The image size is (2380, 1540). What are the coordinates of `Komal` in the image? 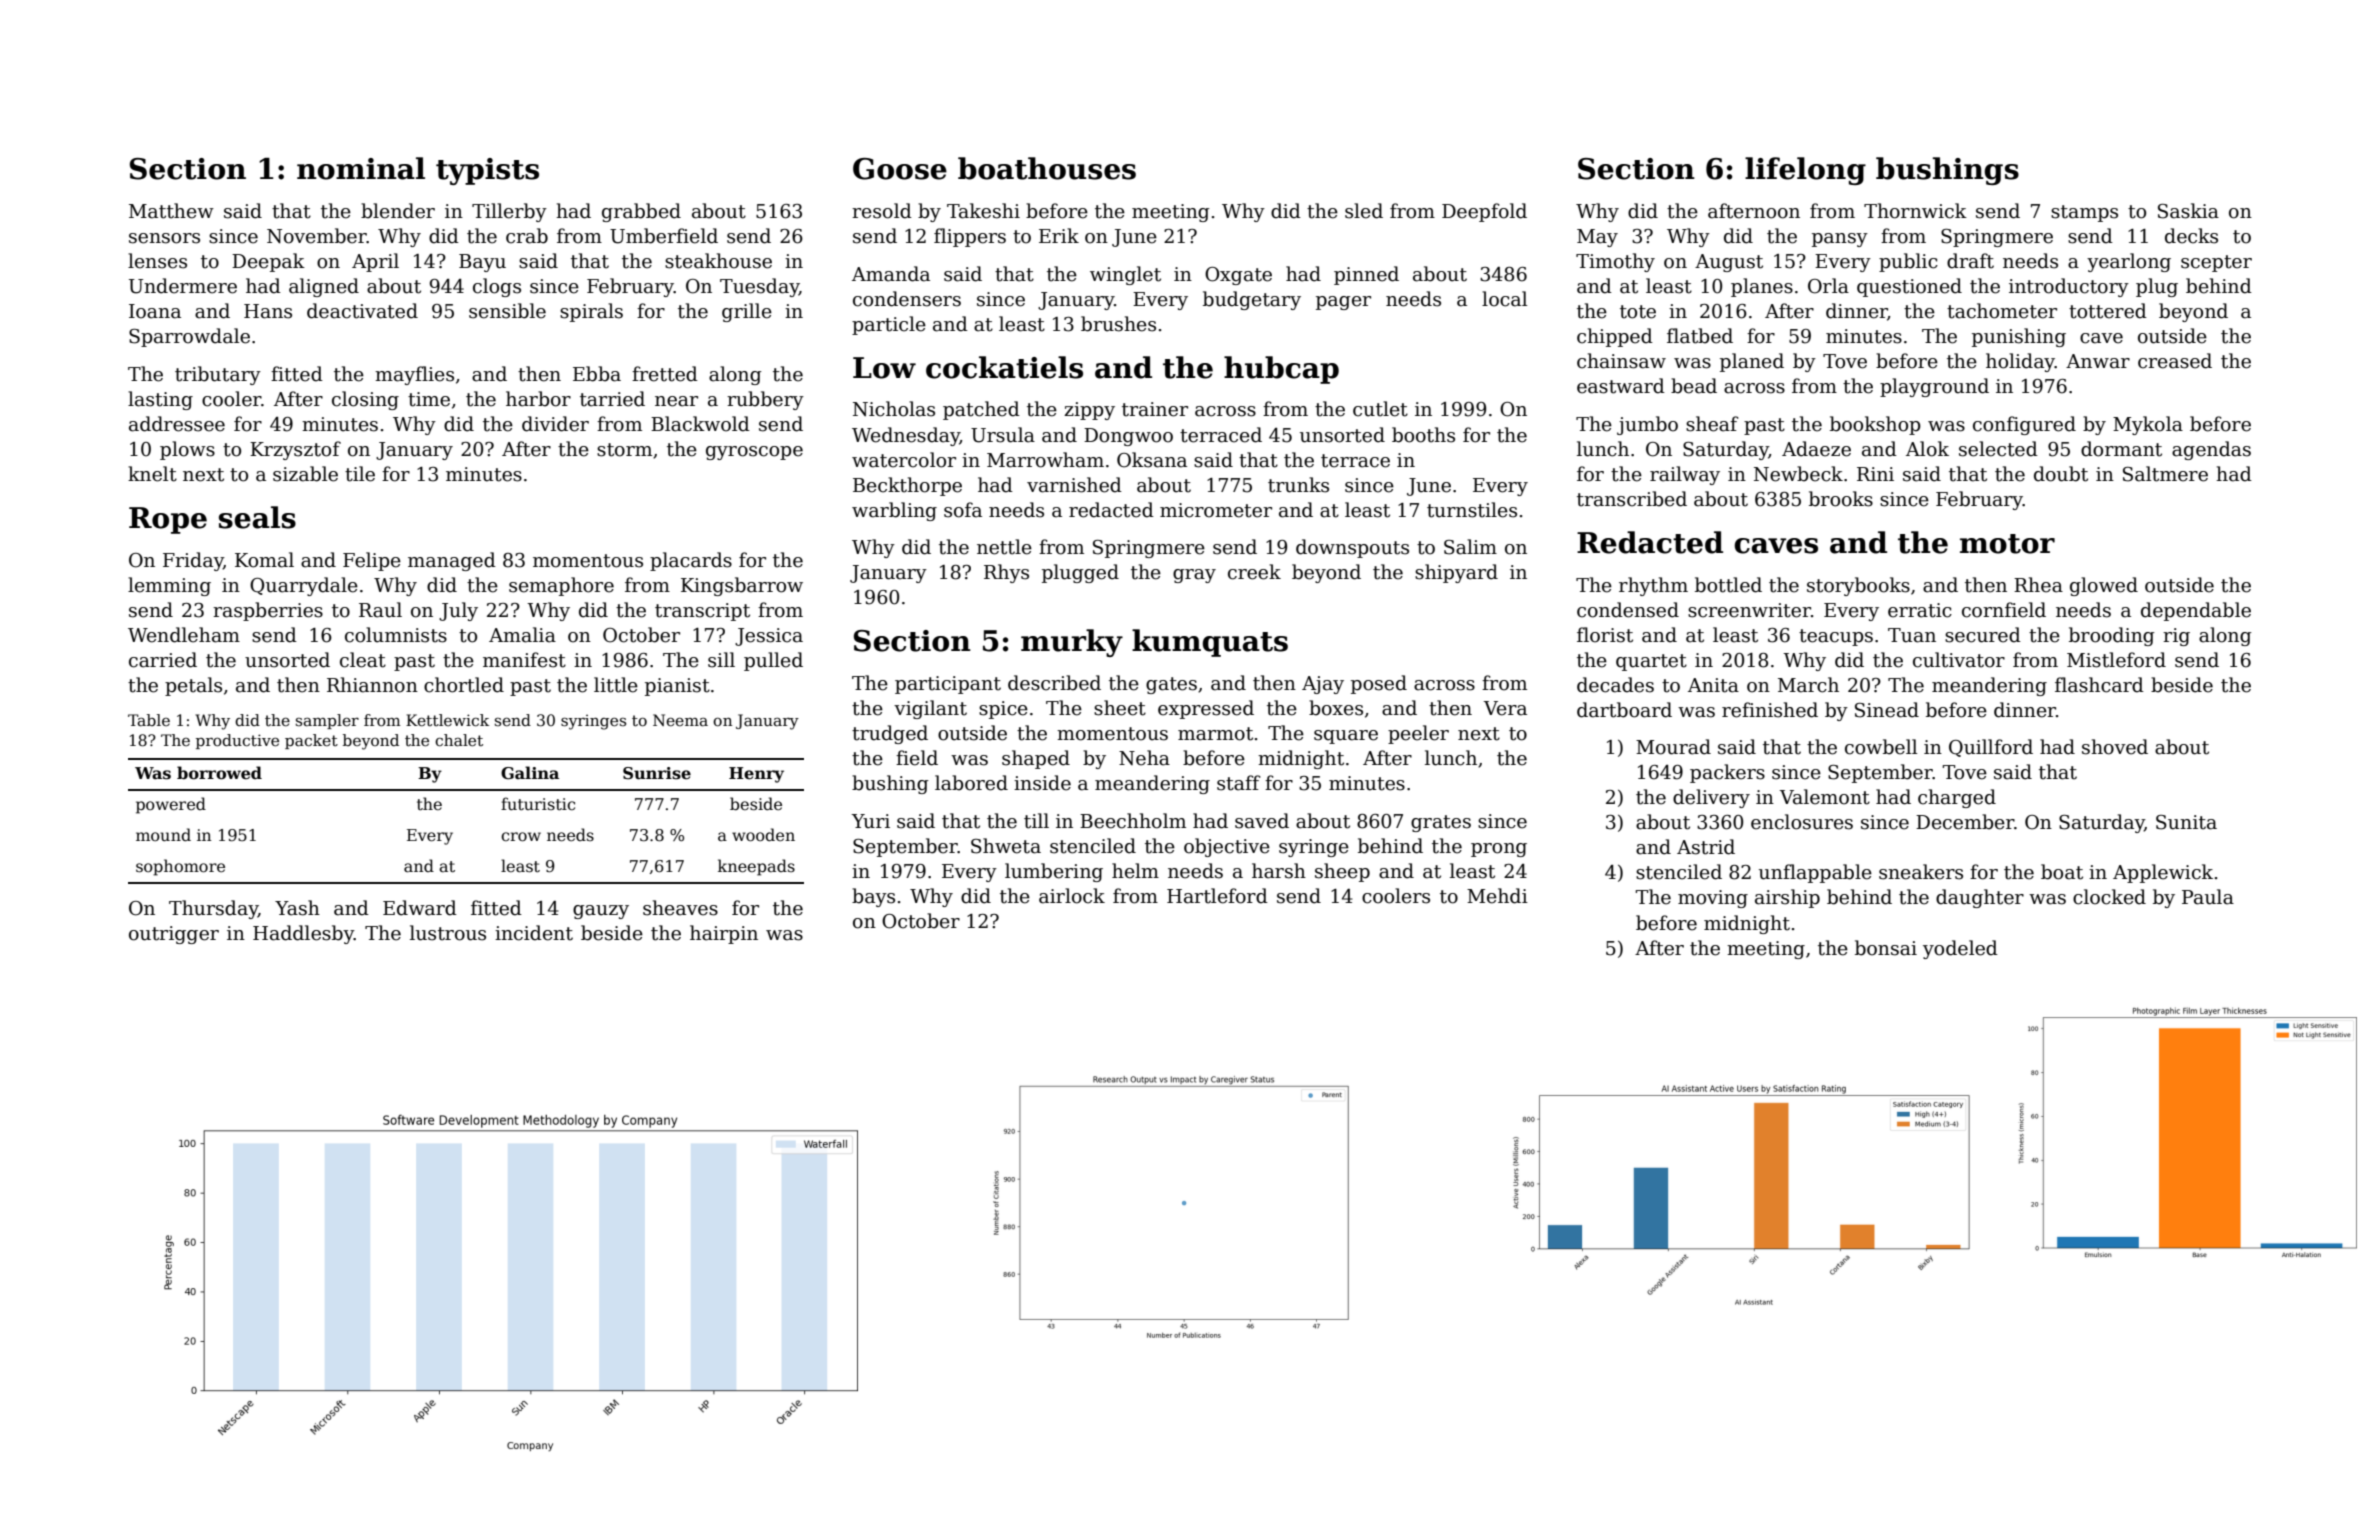 It's located at (264, 560).
